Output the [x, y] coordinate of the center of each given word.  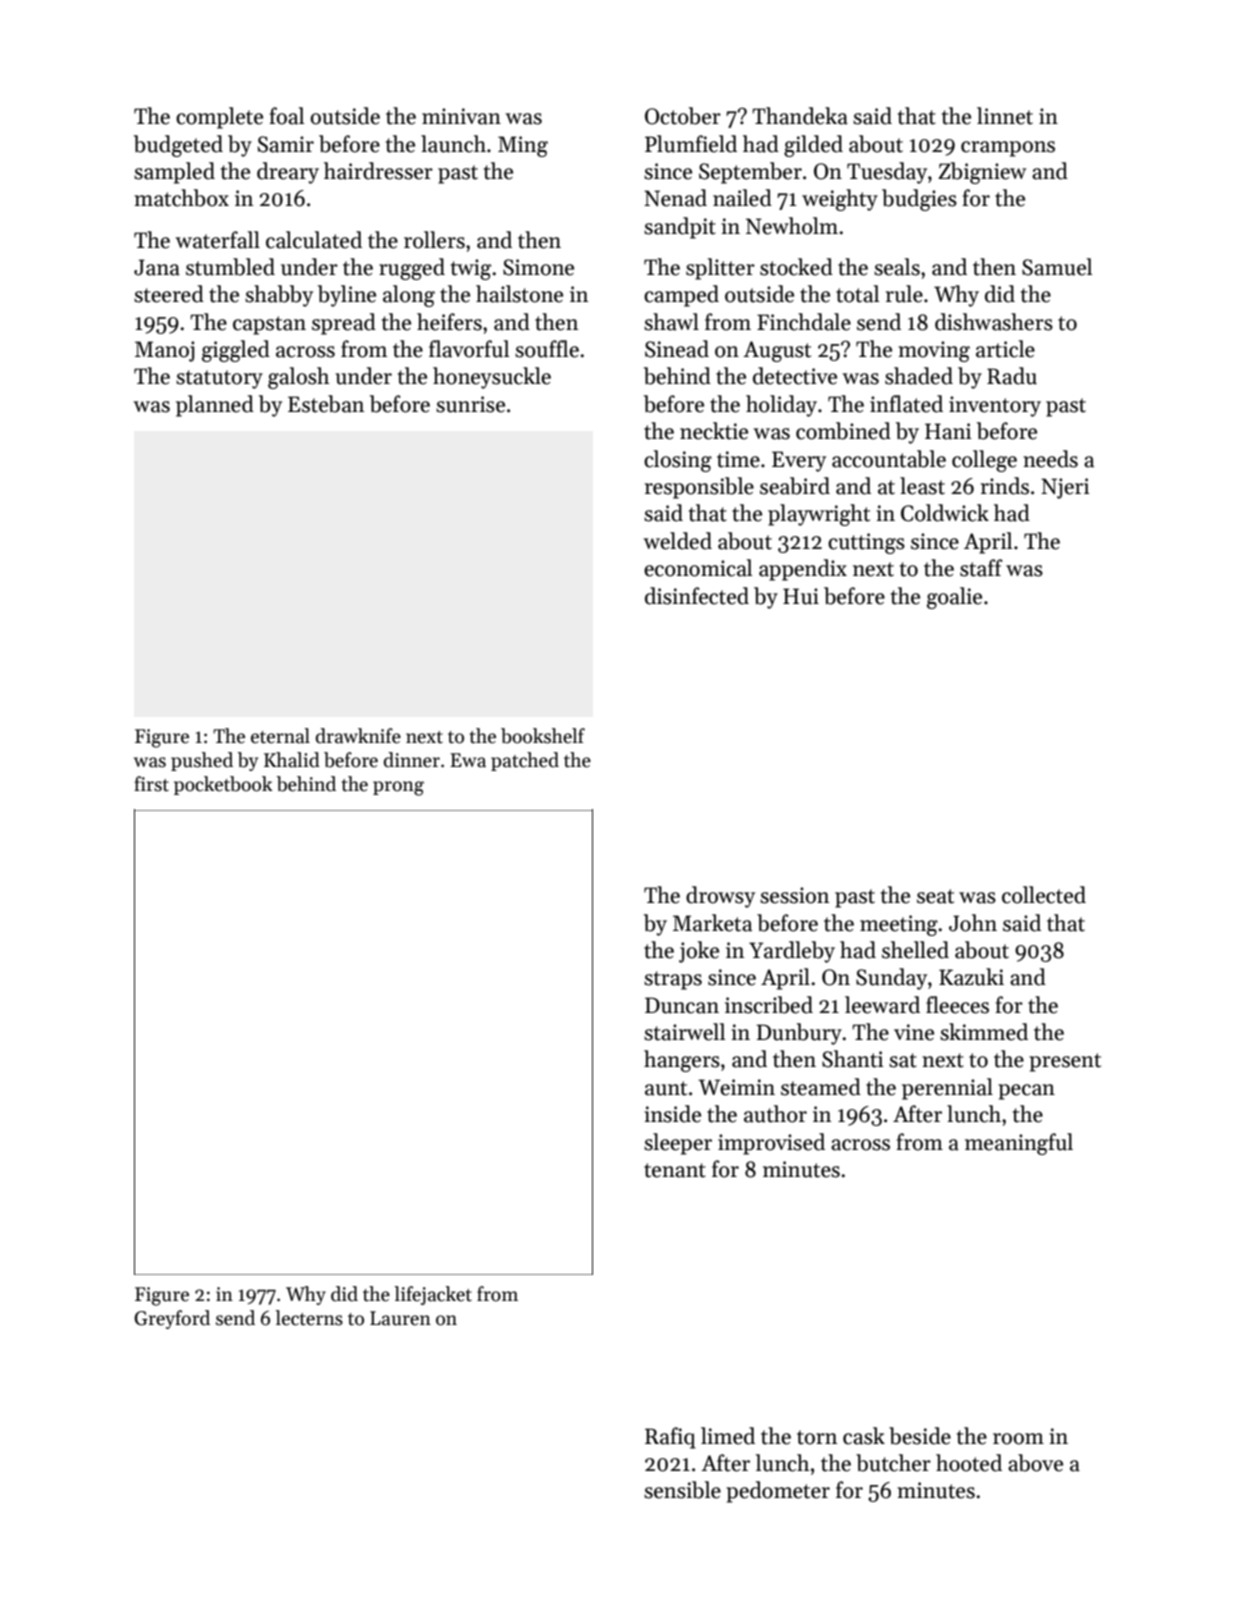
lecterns [309, 1318]
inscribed [769, 1005]
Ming [523, 146]
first [151, 784]
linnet [1005, 116]
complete [219, 118]
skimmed [984, 1032]
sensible [682, 1490]
